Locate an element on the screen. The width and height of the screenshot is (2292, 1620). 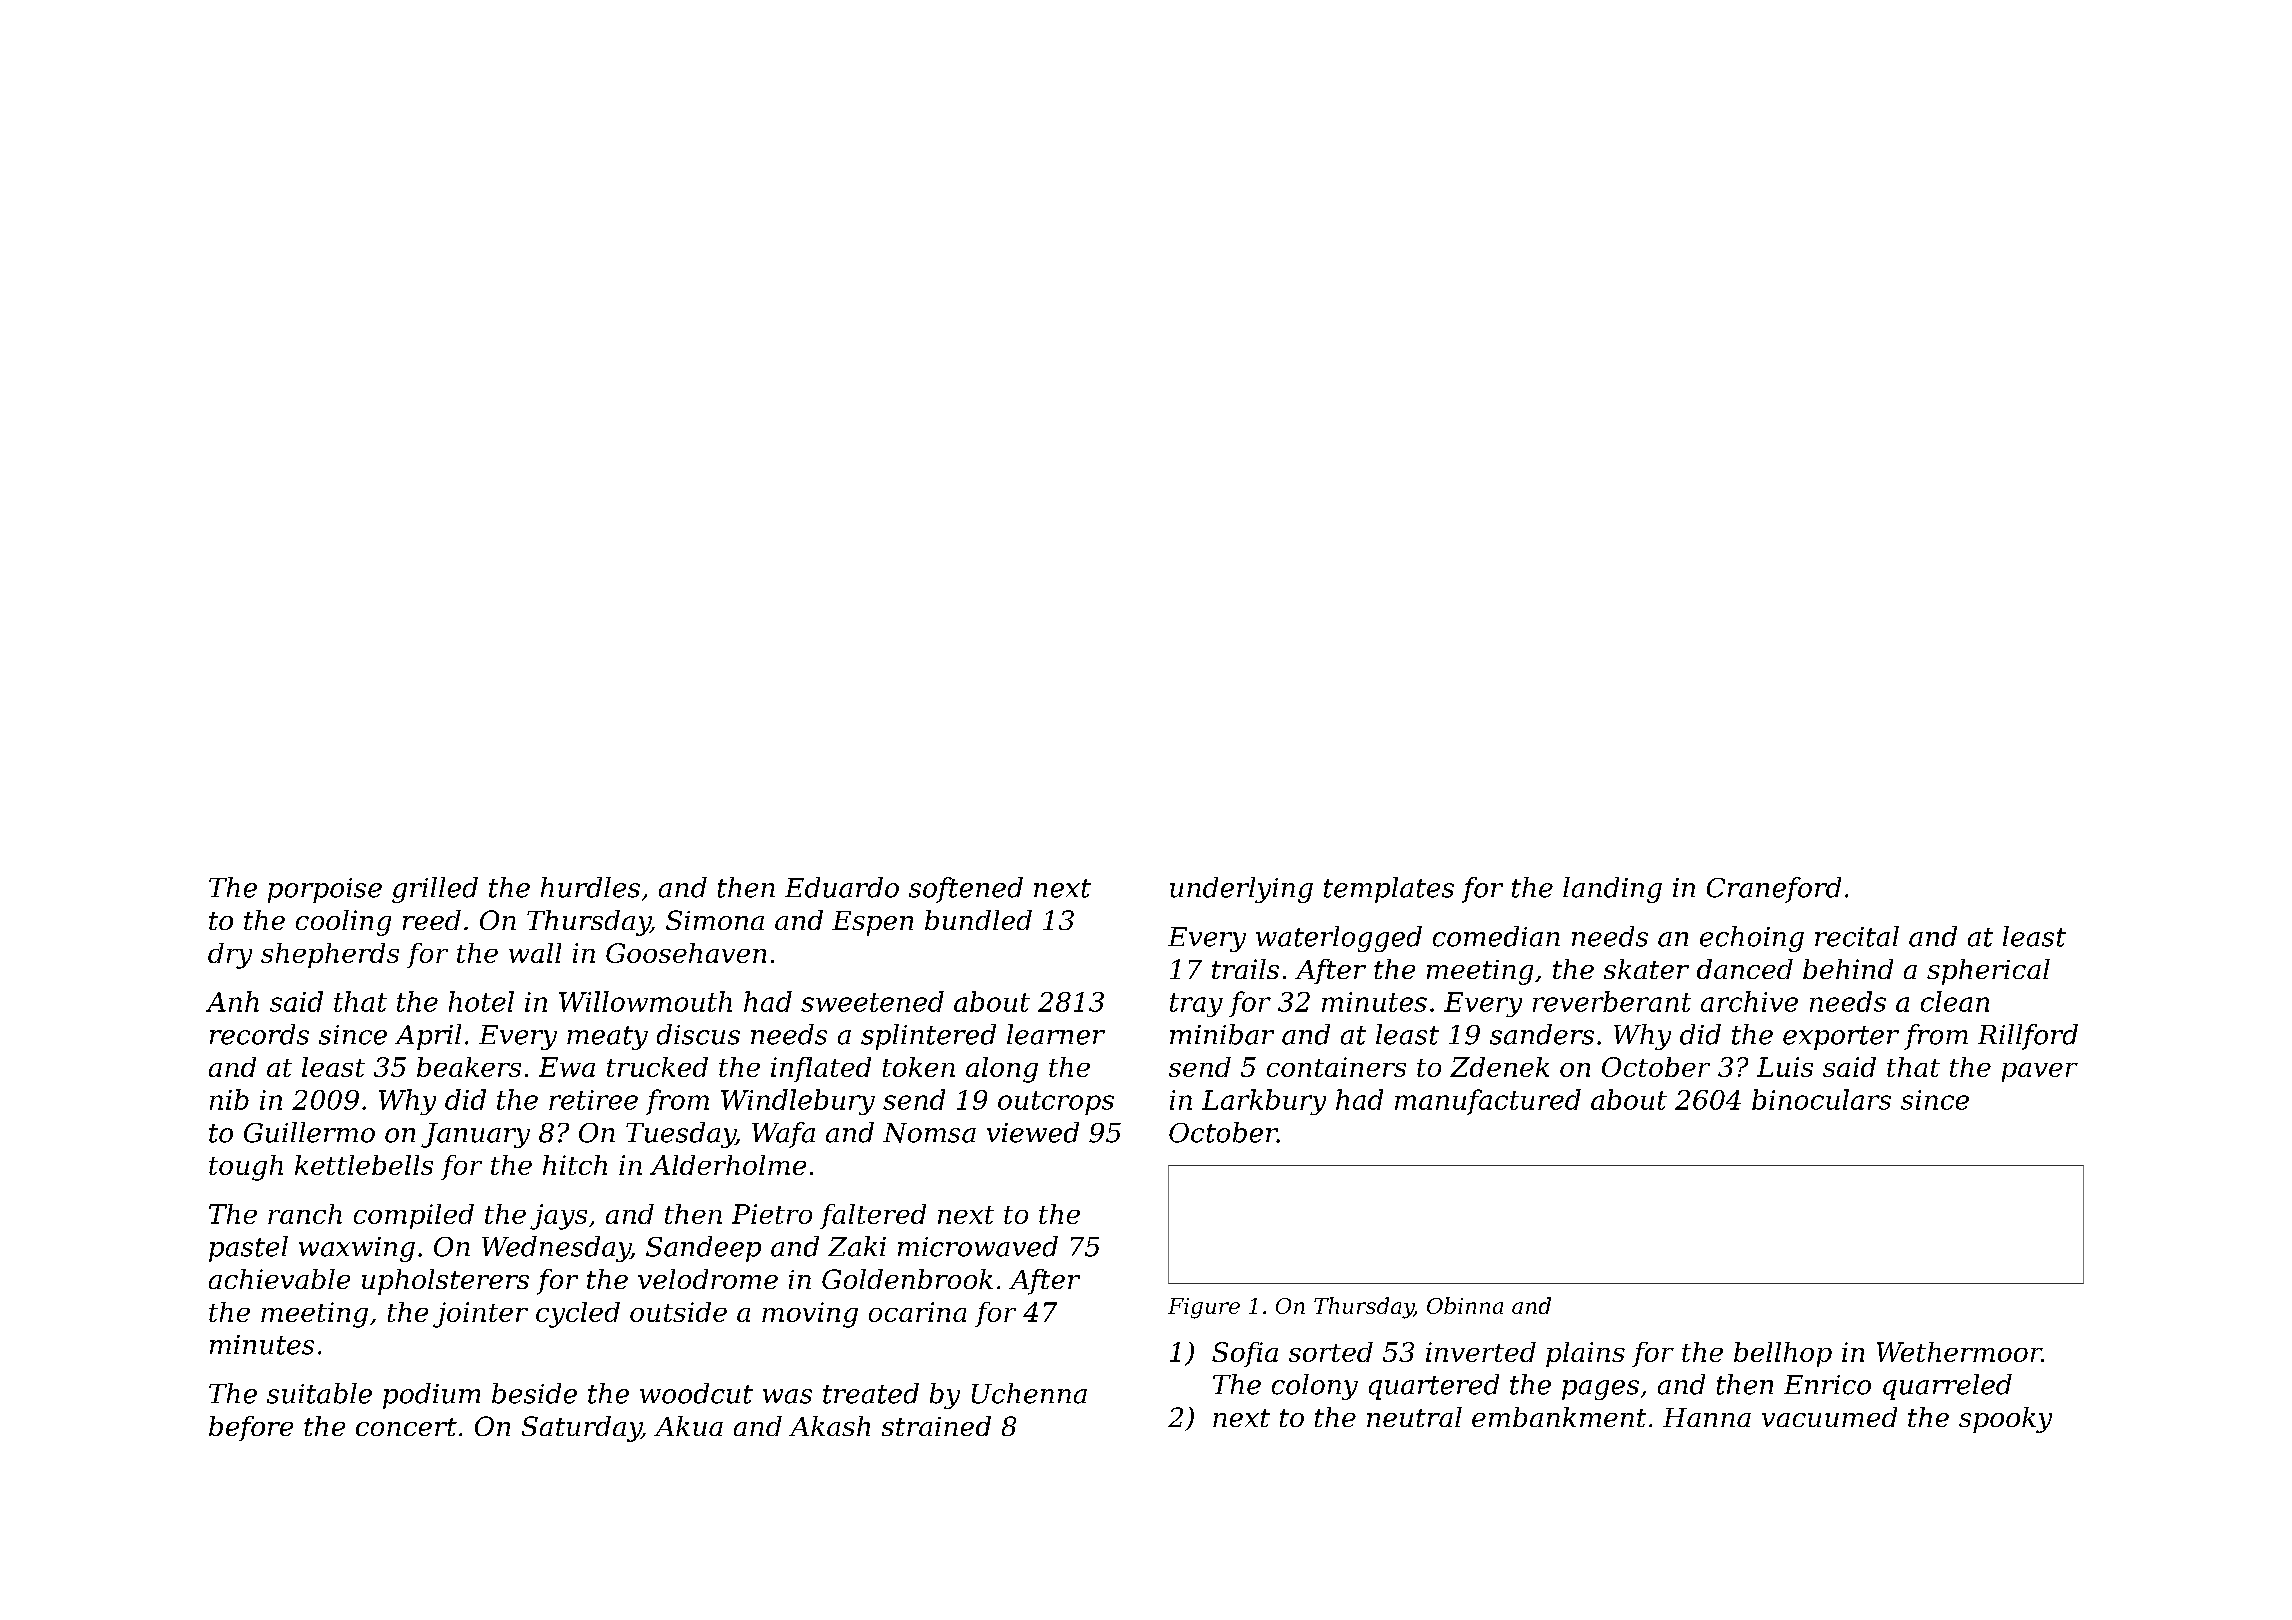
skater is located at coordinates (1646, 969).
